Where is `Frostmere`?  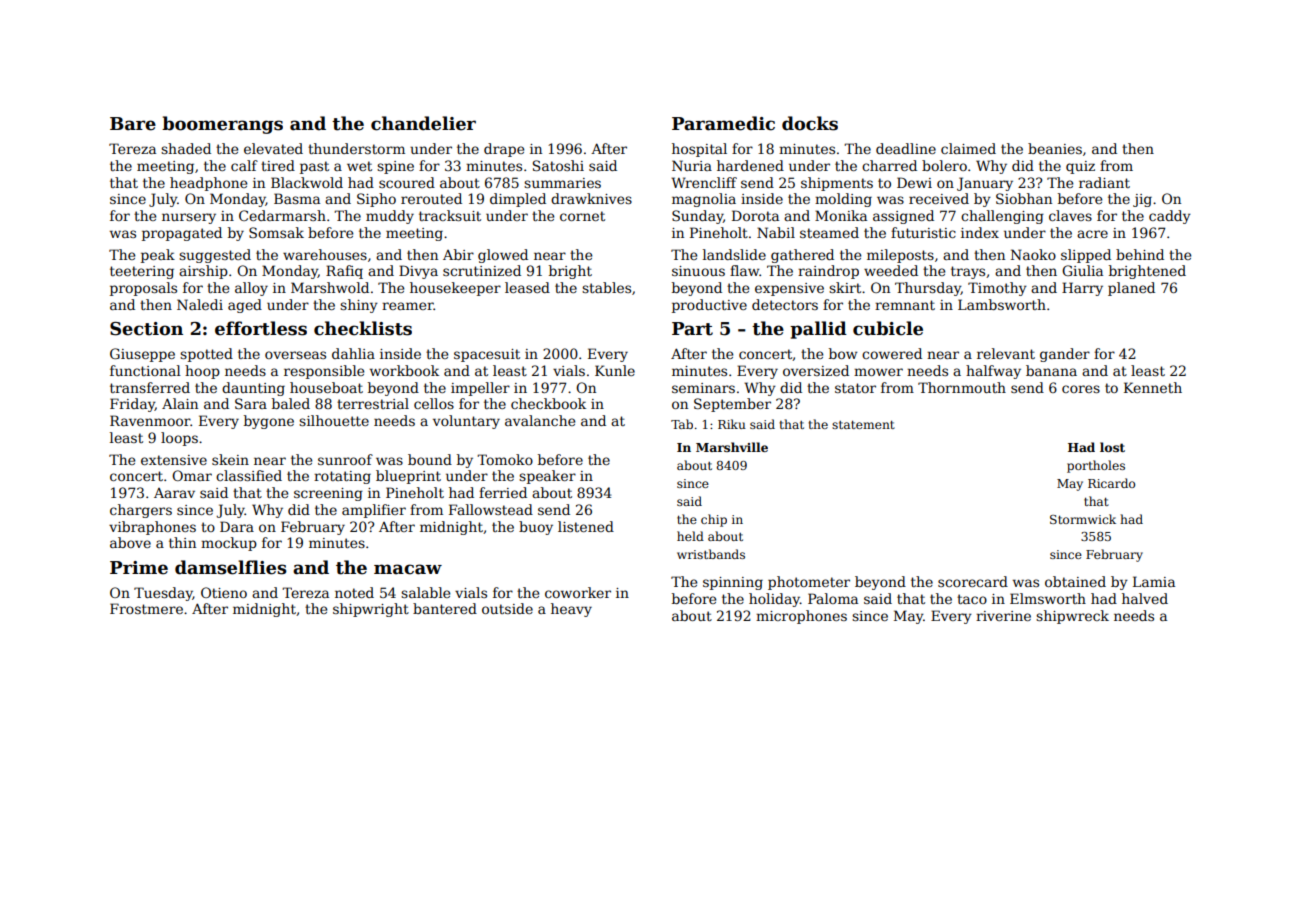 Frostmere is located at coordinates (146, 608).
